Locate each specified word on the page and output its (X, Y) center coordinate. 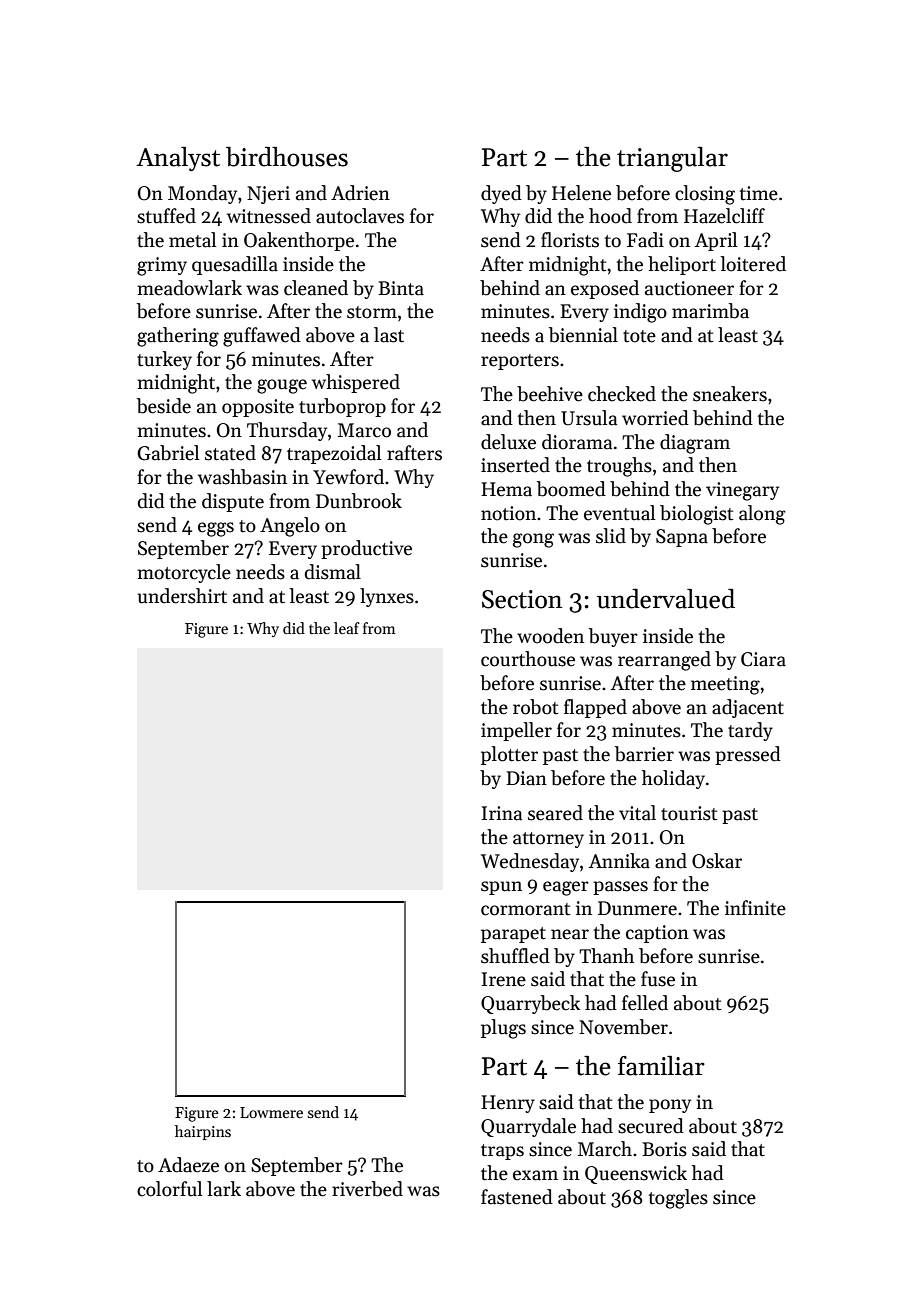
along (762, 515)
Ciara (763, 659)
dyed (501, 194)
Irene (504, 979)
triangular (672, 159)
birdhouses (287, 157)
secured (651, 1126)
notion (508, 513)
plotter (509, 755)
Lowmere (271, 1112)
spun (501, 888)
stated (230, 453)
